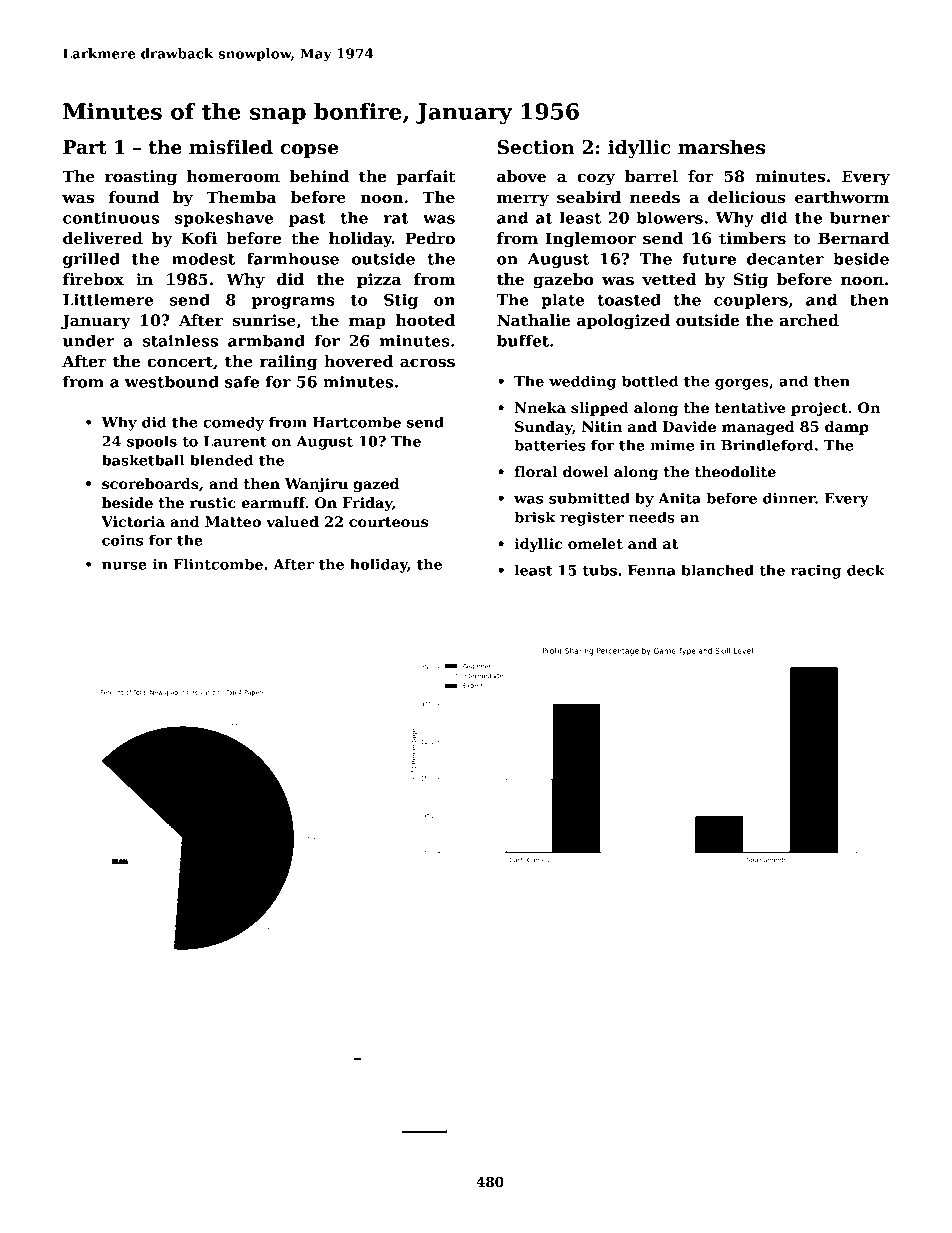  I want to click on Flintcombe, so click(218, 564).
